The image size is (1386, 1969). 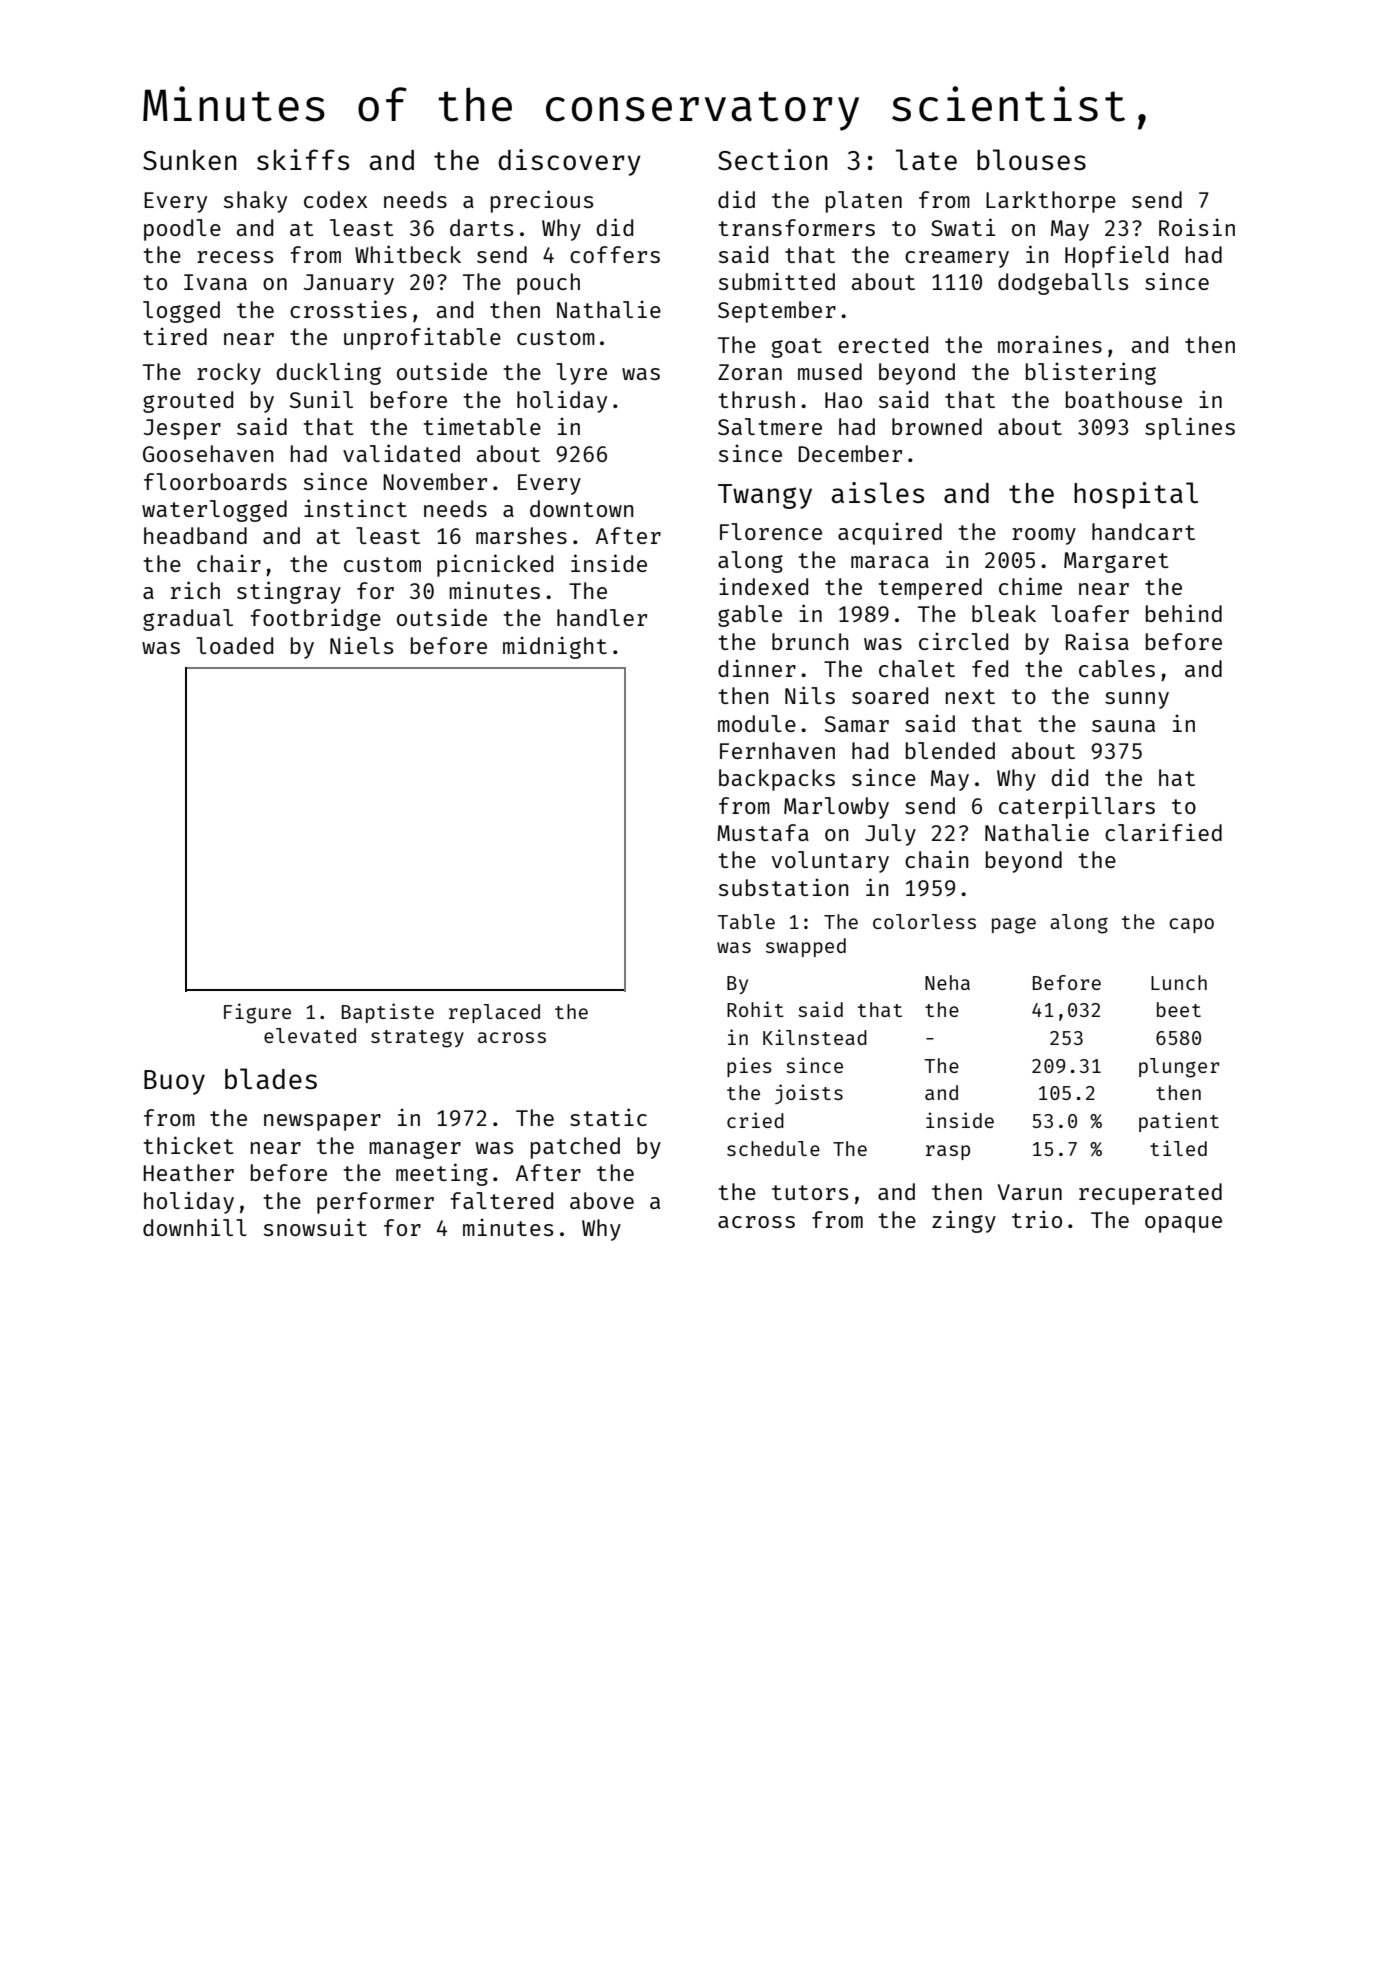 What do you see at coordinates (1077, 807) in the screenshot?
I see `caterpillars` at bounding box center [1077, 807].
